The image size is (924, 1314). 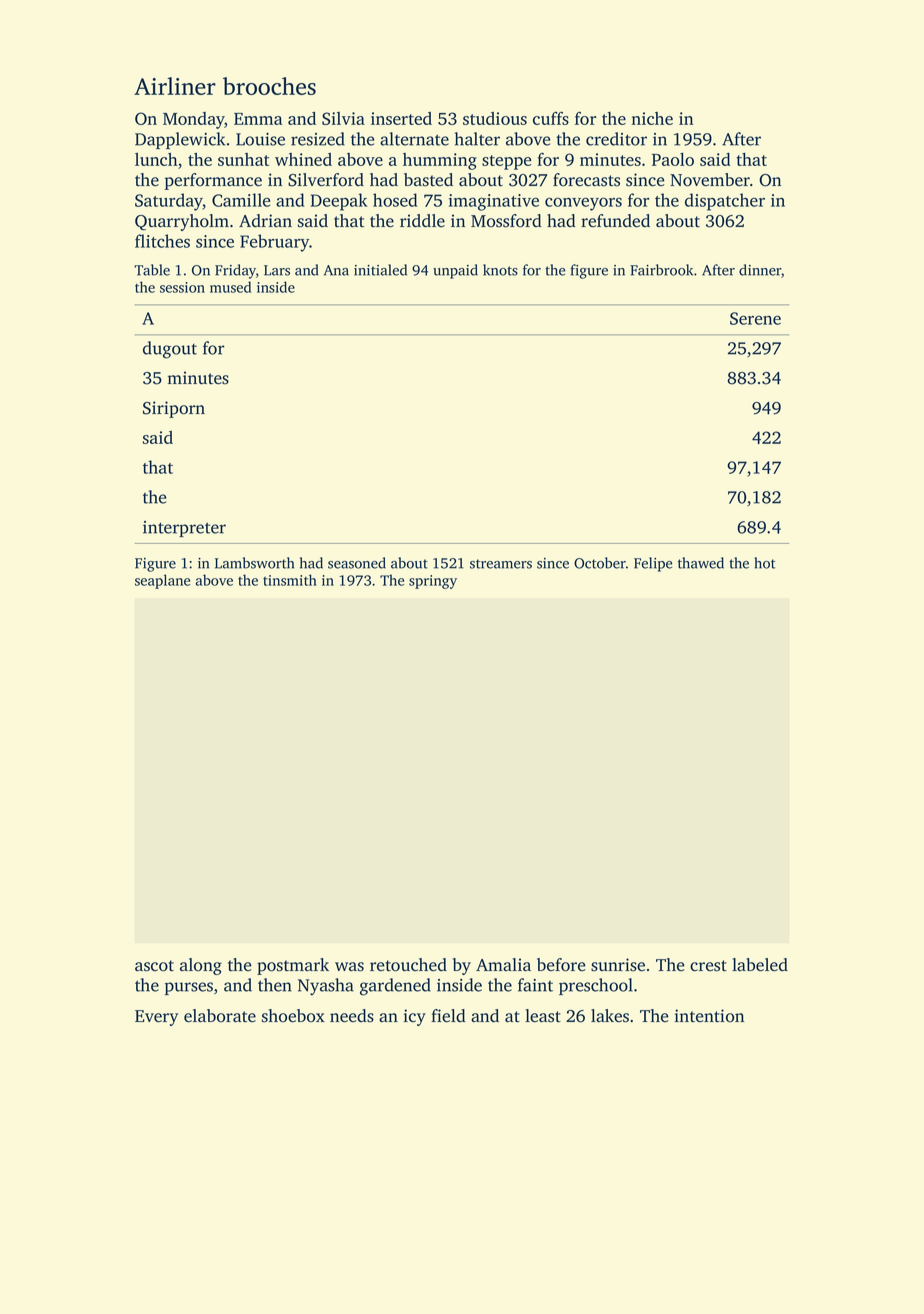 I want to click on along, so click(x=201, y=966).
